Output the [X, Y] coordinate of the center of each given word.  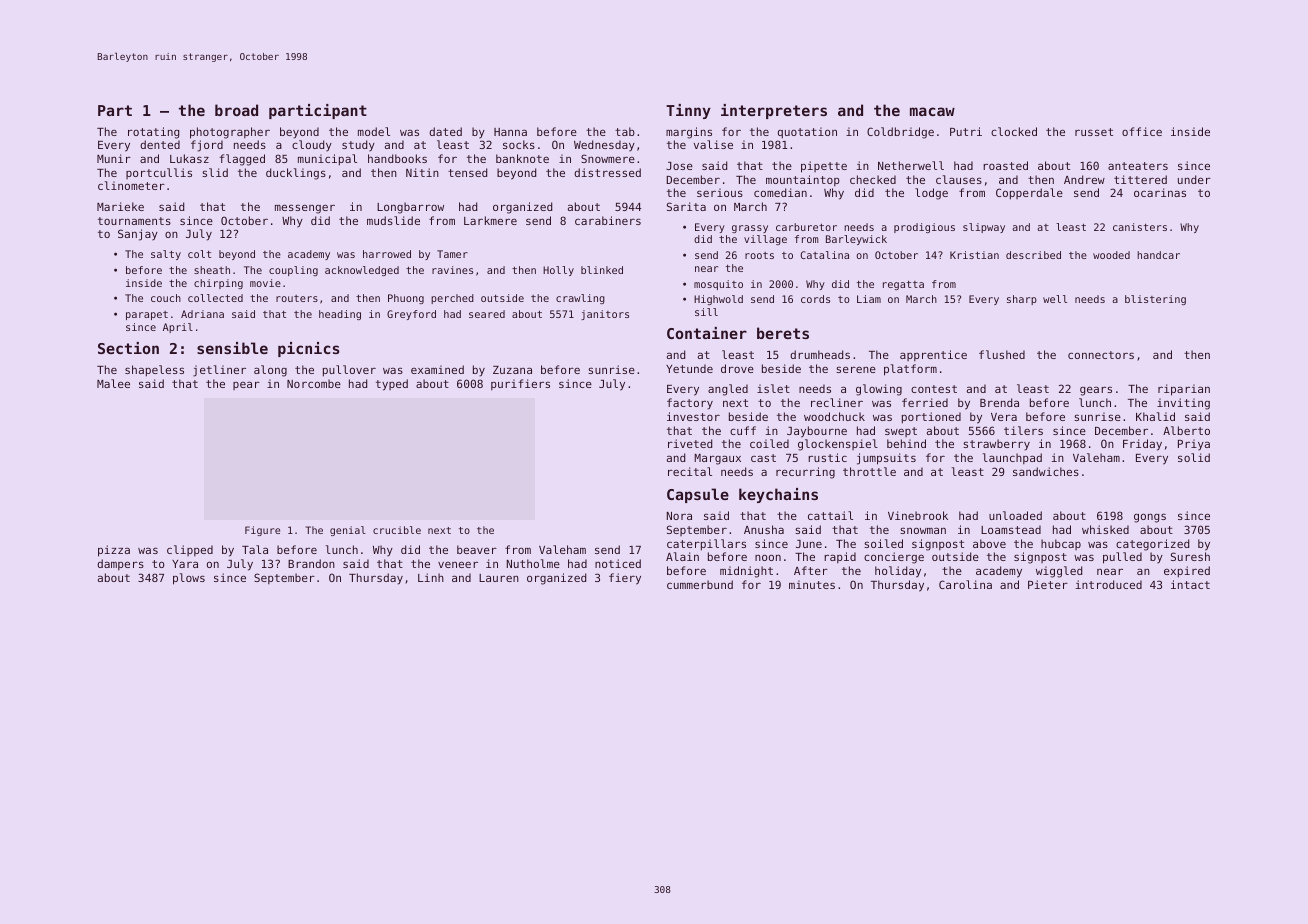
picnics [309, 349]
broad [236, 110]
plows [189, 579]
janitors [605, 315]
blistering [1155, 300]
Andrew [1084, 179]
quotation [807, 133]
